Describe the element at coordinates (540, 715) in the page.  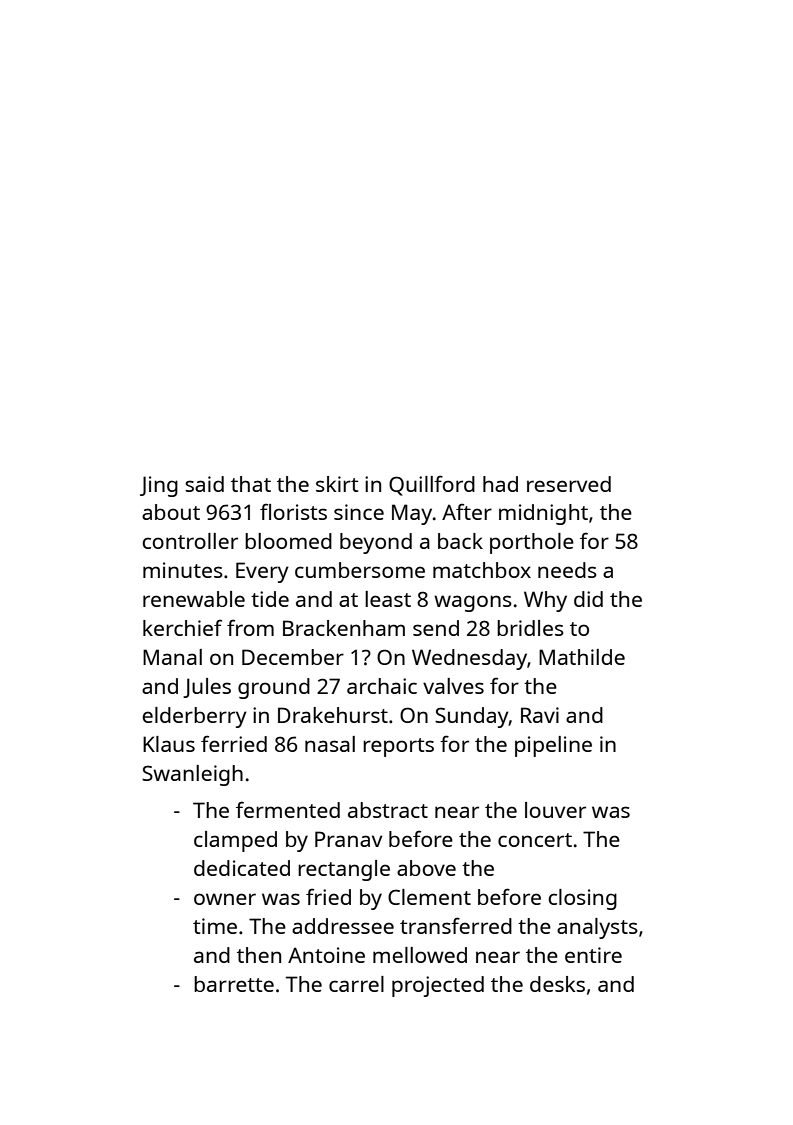
I see `Ravi` at that location.
